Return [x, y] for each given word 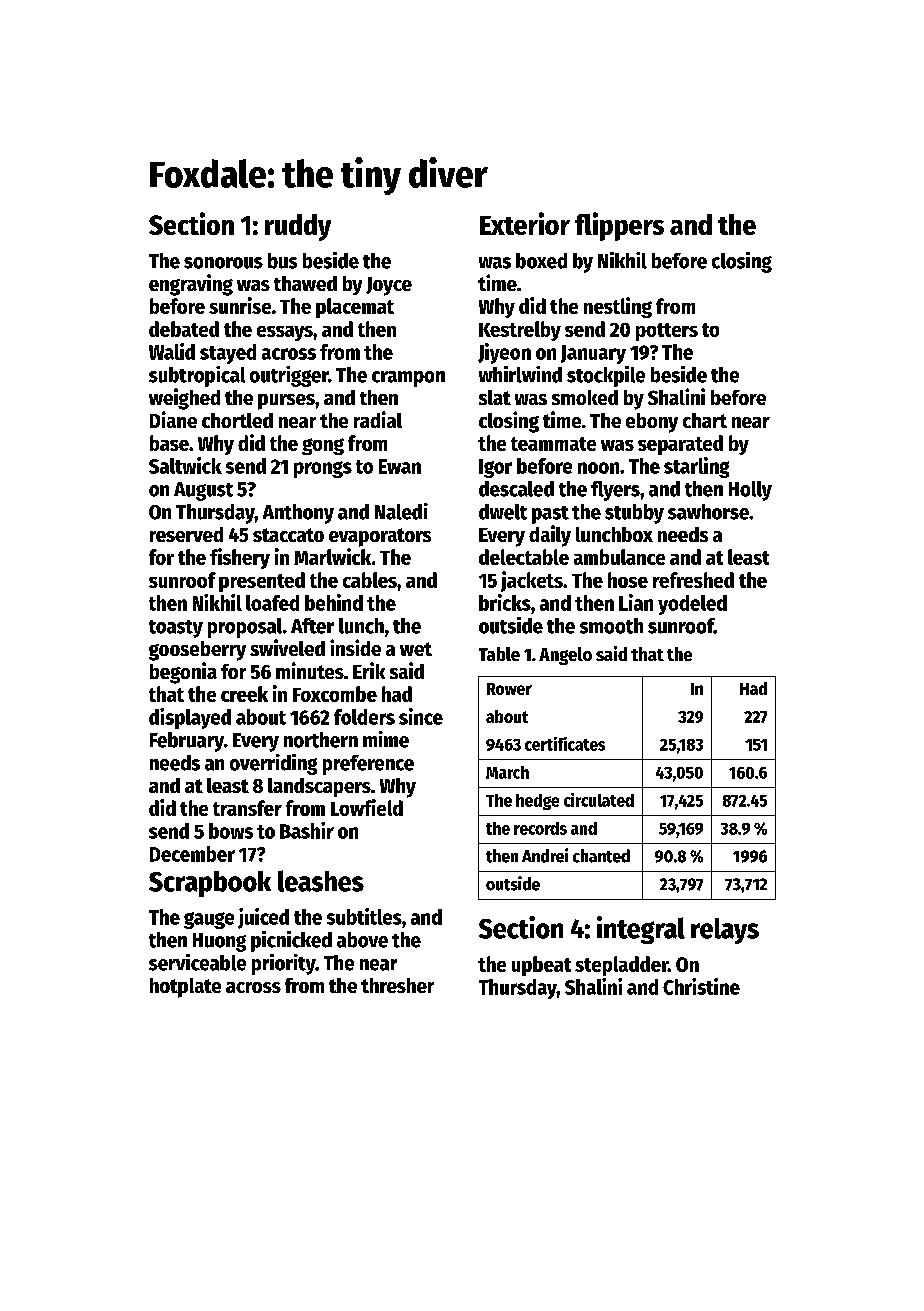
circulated [599, 800]
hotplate [185, 988]
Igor [495, 468]
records [540, 828]
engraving [191, 285]
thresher [397, 985]
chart [705, 420]
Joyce [389, 286]
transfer [247, 808]
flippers [619, 226]
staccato [288, 535]
